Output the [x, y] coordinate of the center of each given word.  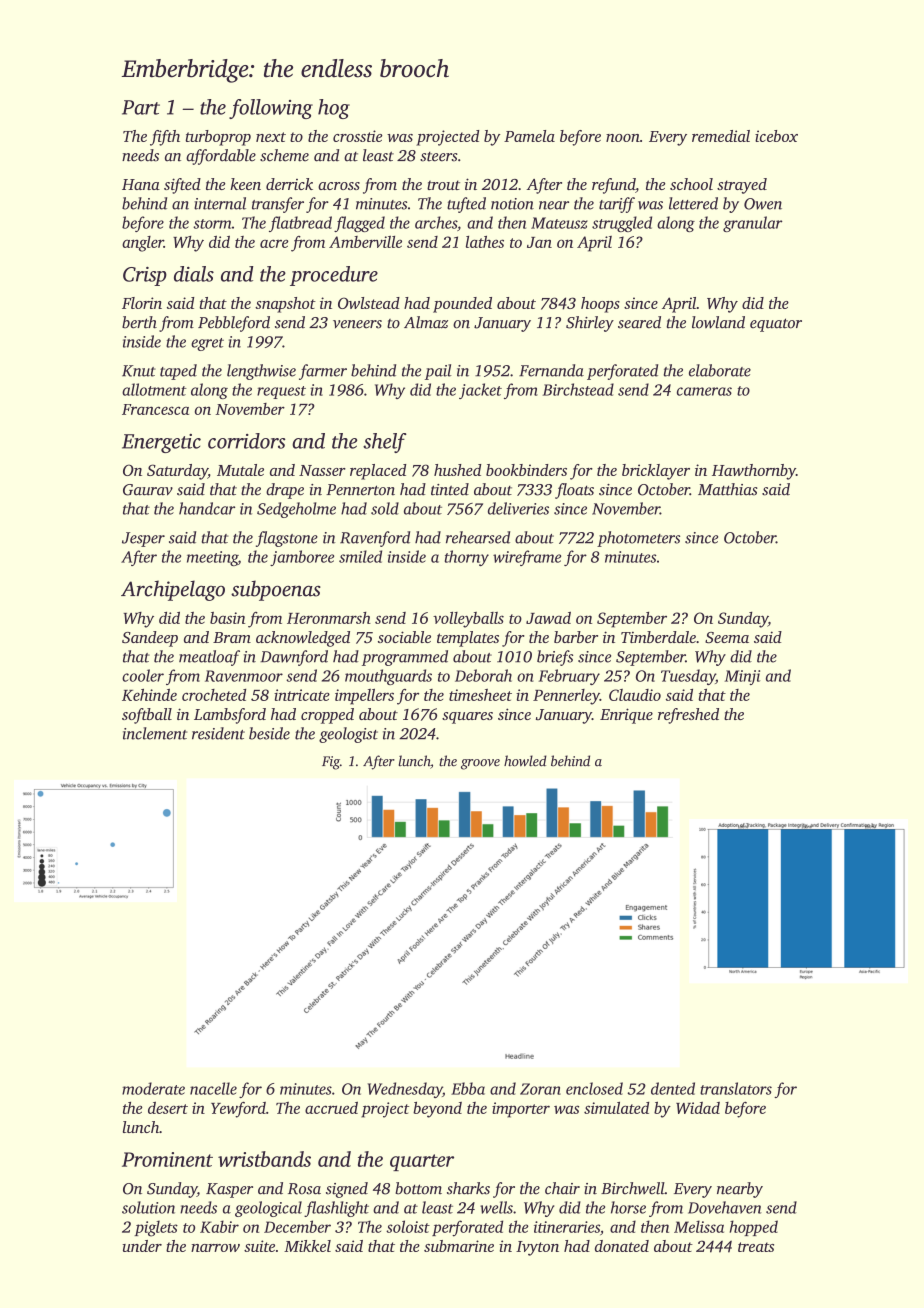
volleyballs [468, 620]
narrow [215, 1248]
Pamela [529, 136]
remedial [721, 136]
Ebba [468, 1088]
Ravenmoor [244, 676]
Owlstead [369, 303]
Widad [698, 1108]
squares [467, 718]
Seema [727, 637]
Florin [142, 303]
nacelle [213, 1088]
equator [776, 325]
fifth [165, 138]
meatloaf [209, 658]
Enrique [626, 716]
